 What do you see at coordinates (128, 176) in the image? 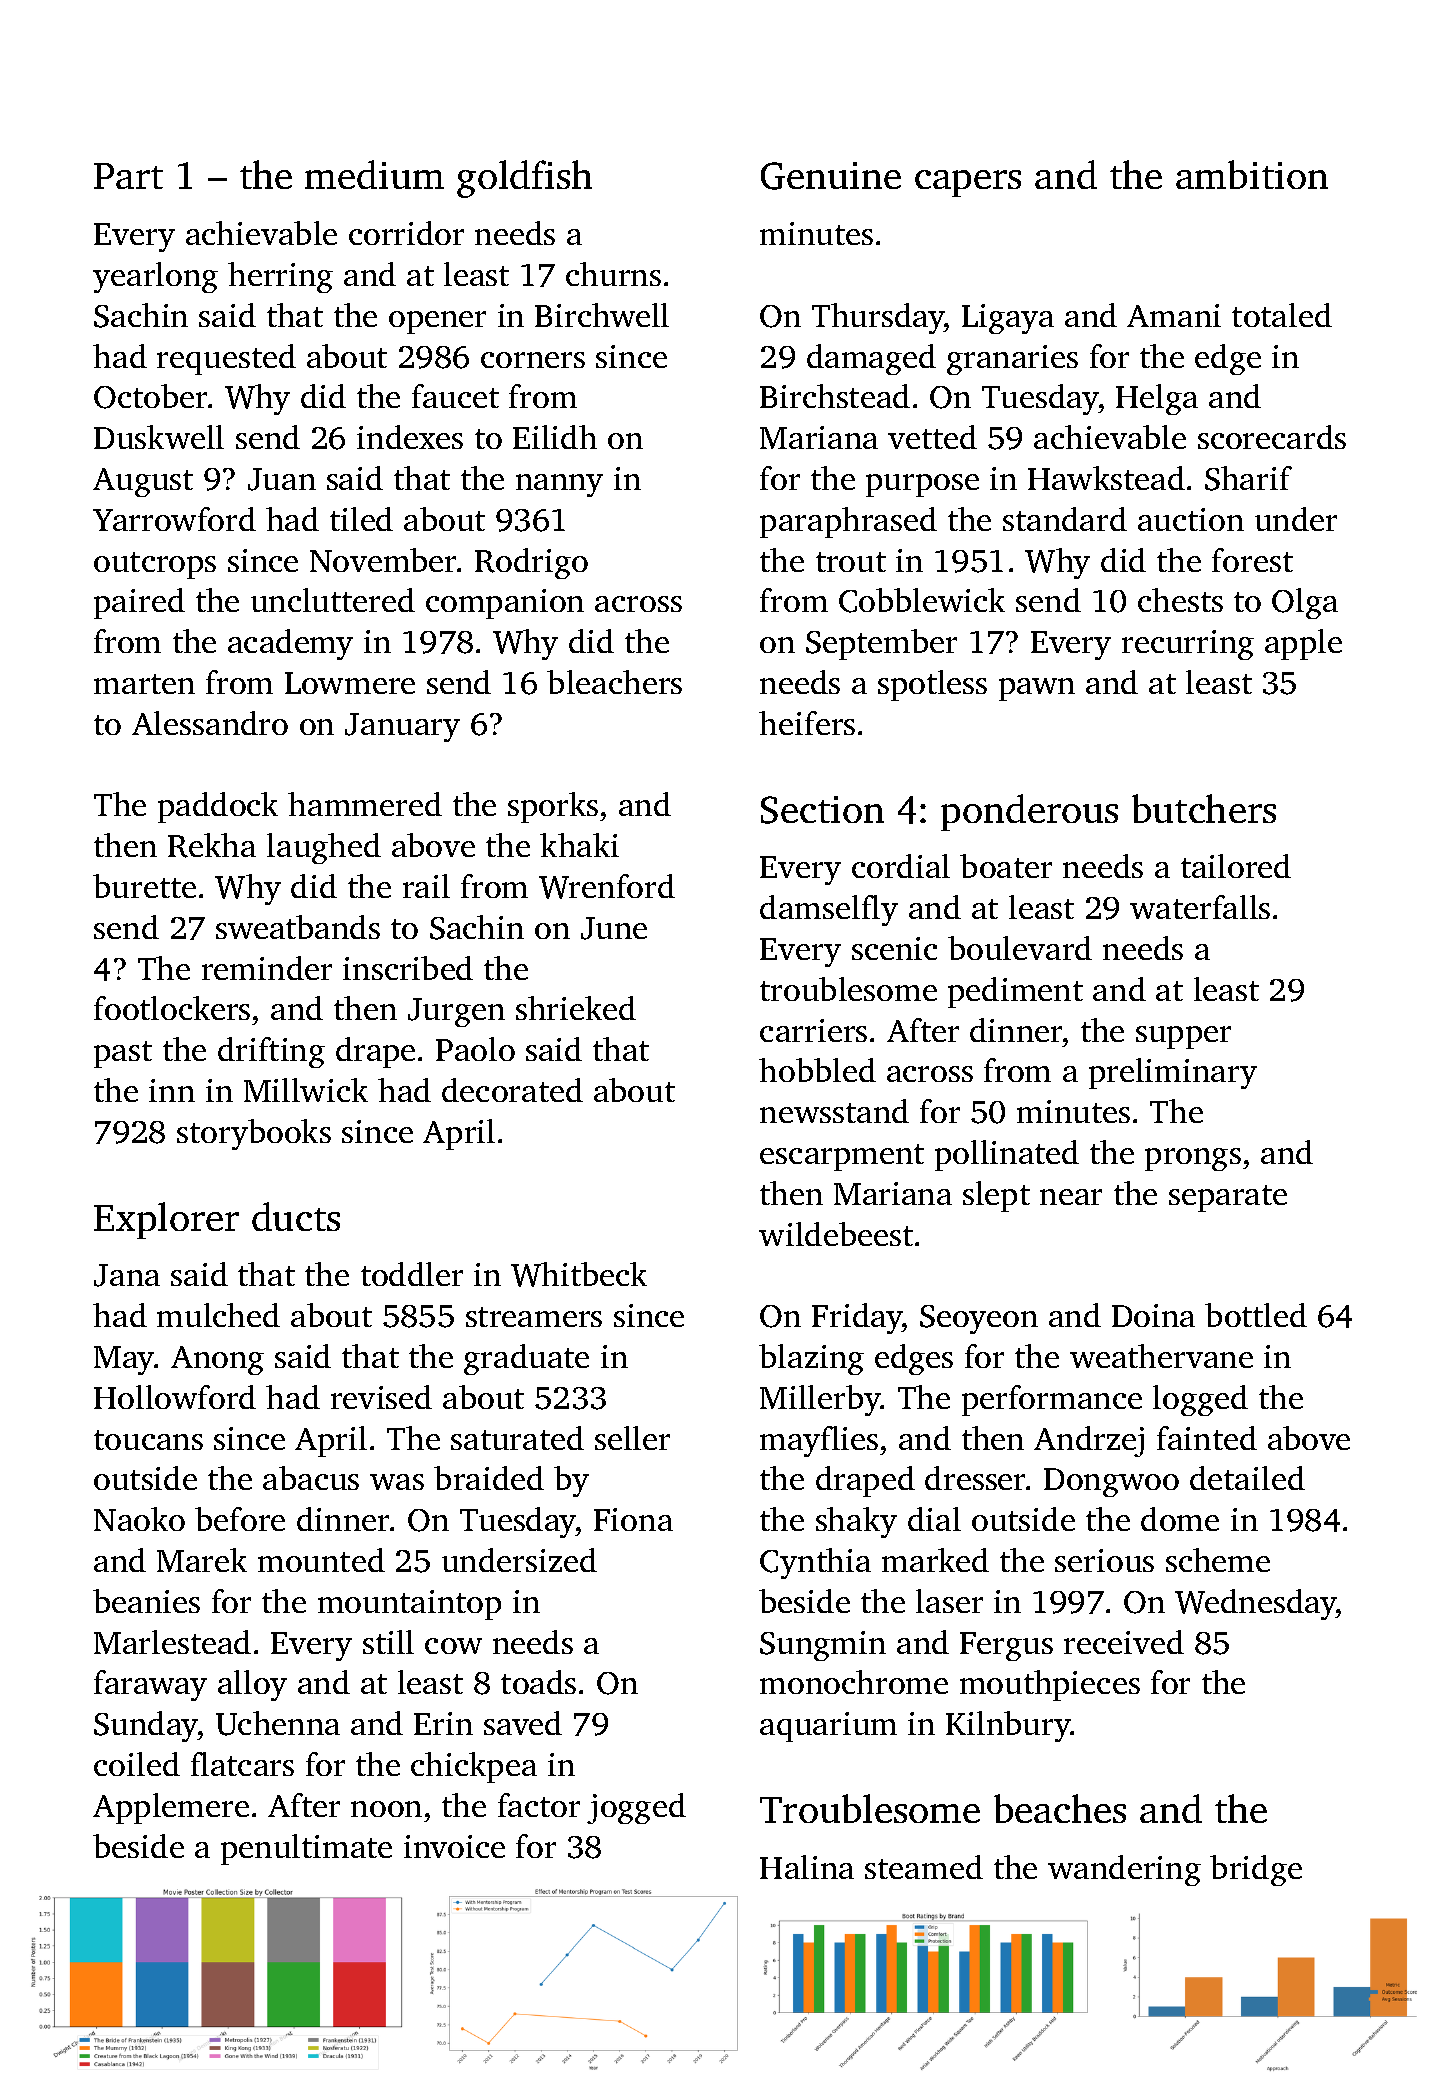
I see `Part` at bounding box center [128, 176].
